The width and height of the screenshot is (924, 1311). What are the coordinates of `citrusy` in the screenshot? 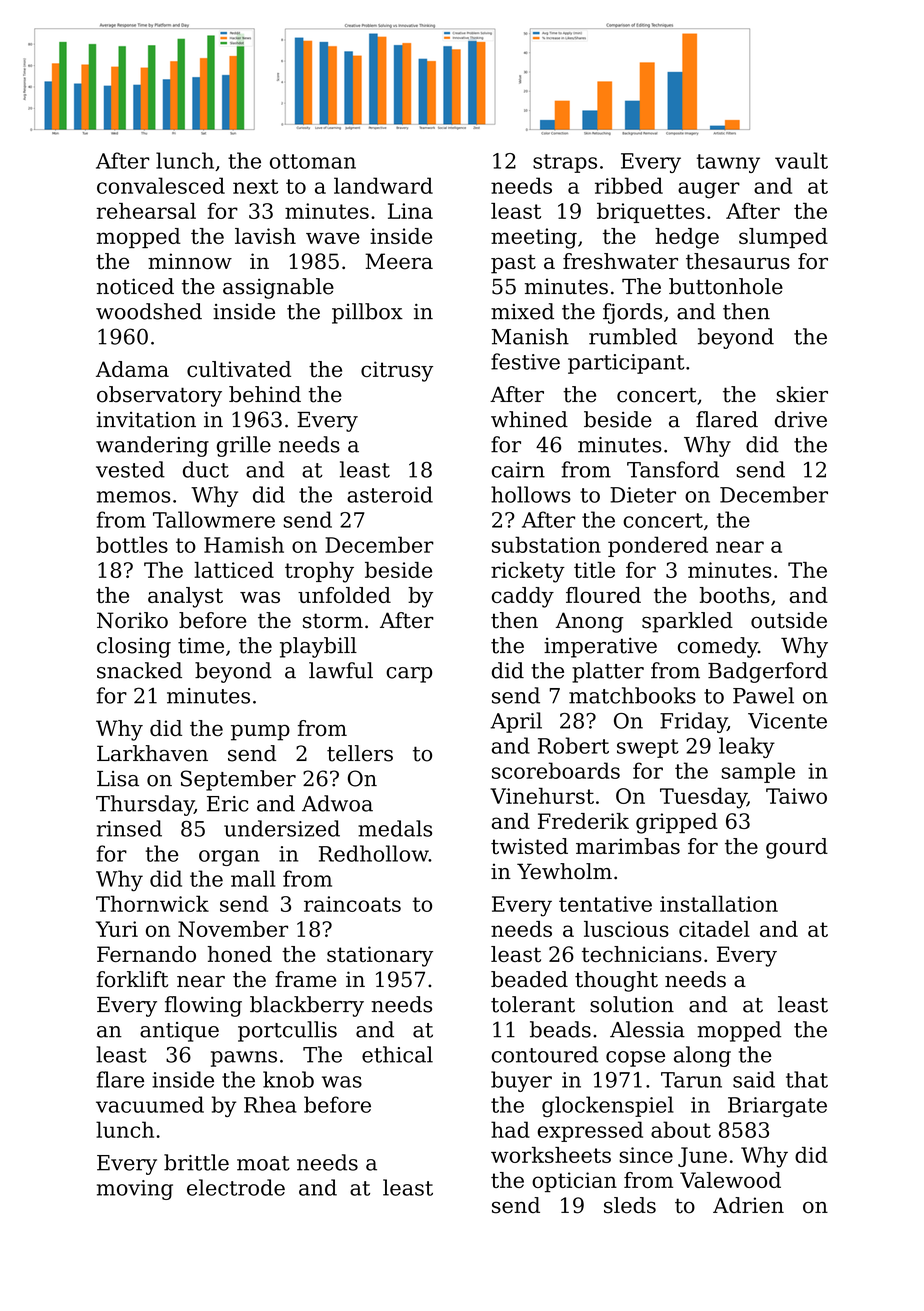 It's located at (397, 371).
